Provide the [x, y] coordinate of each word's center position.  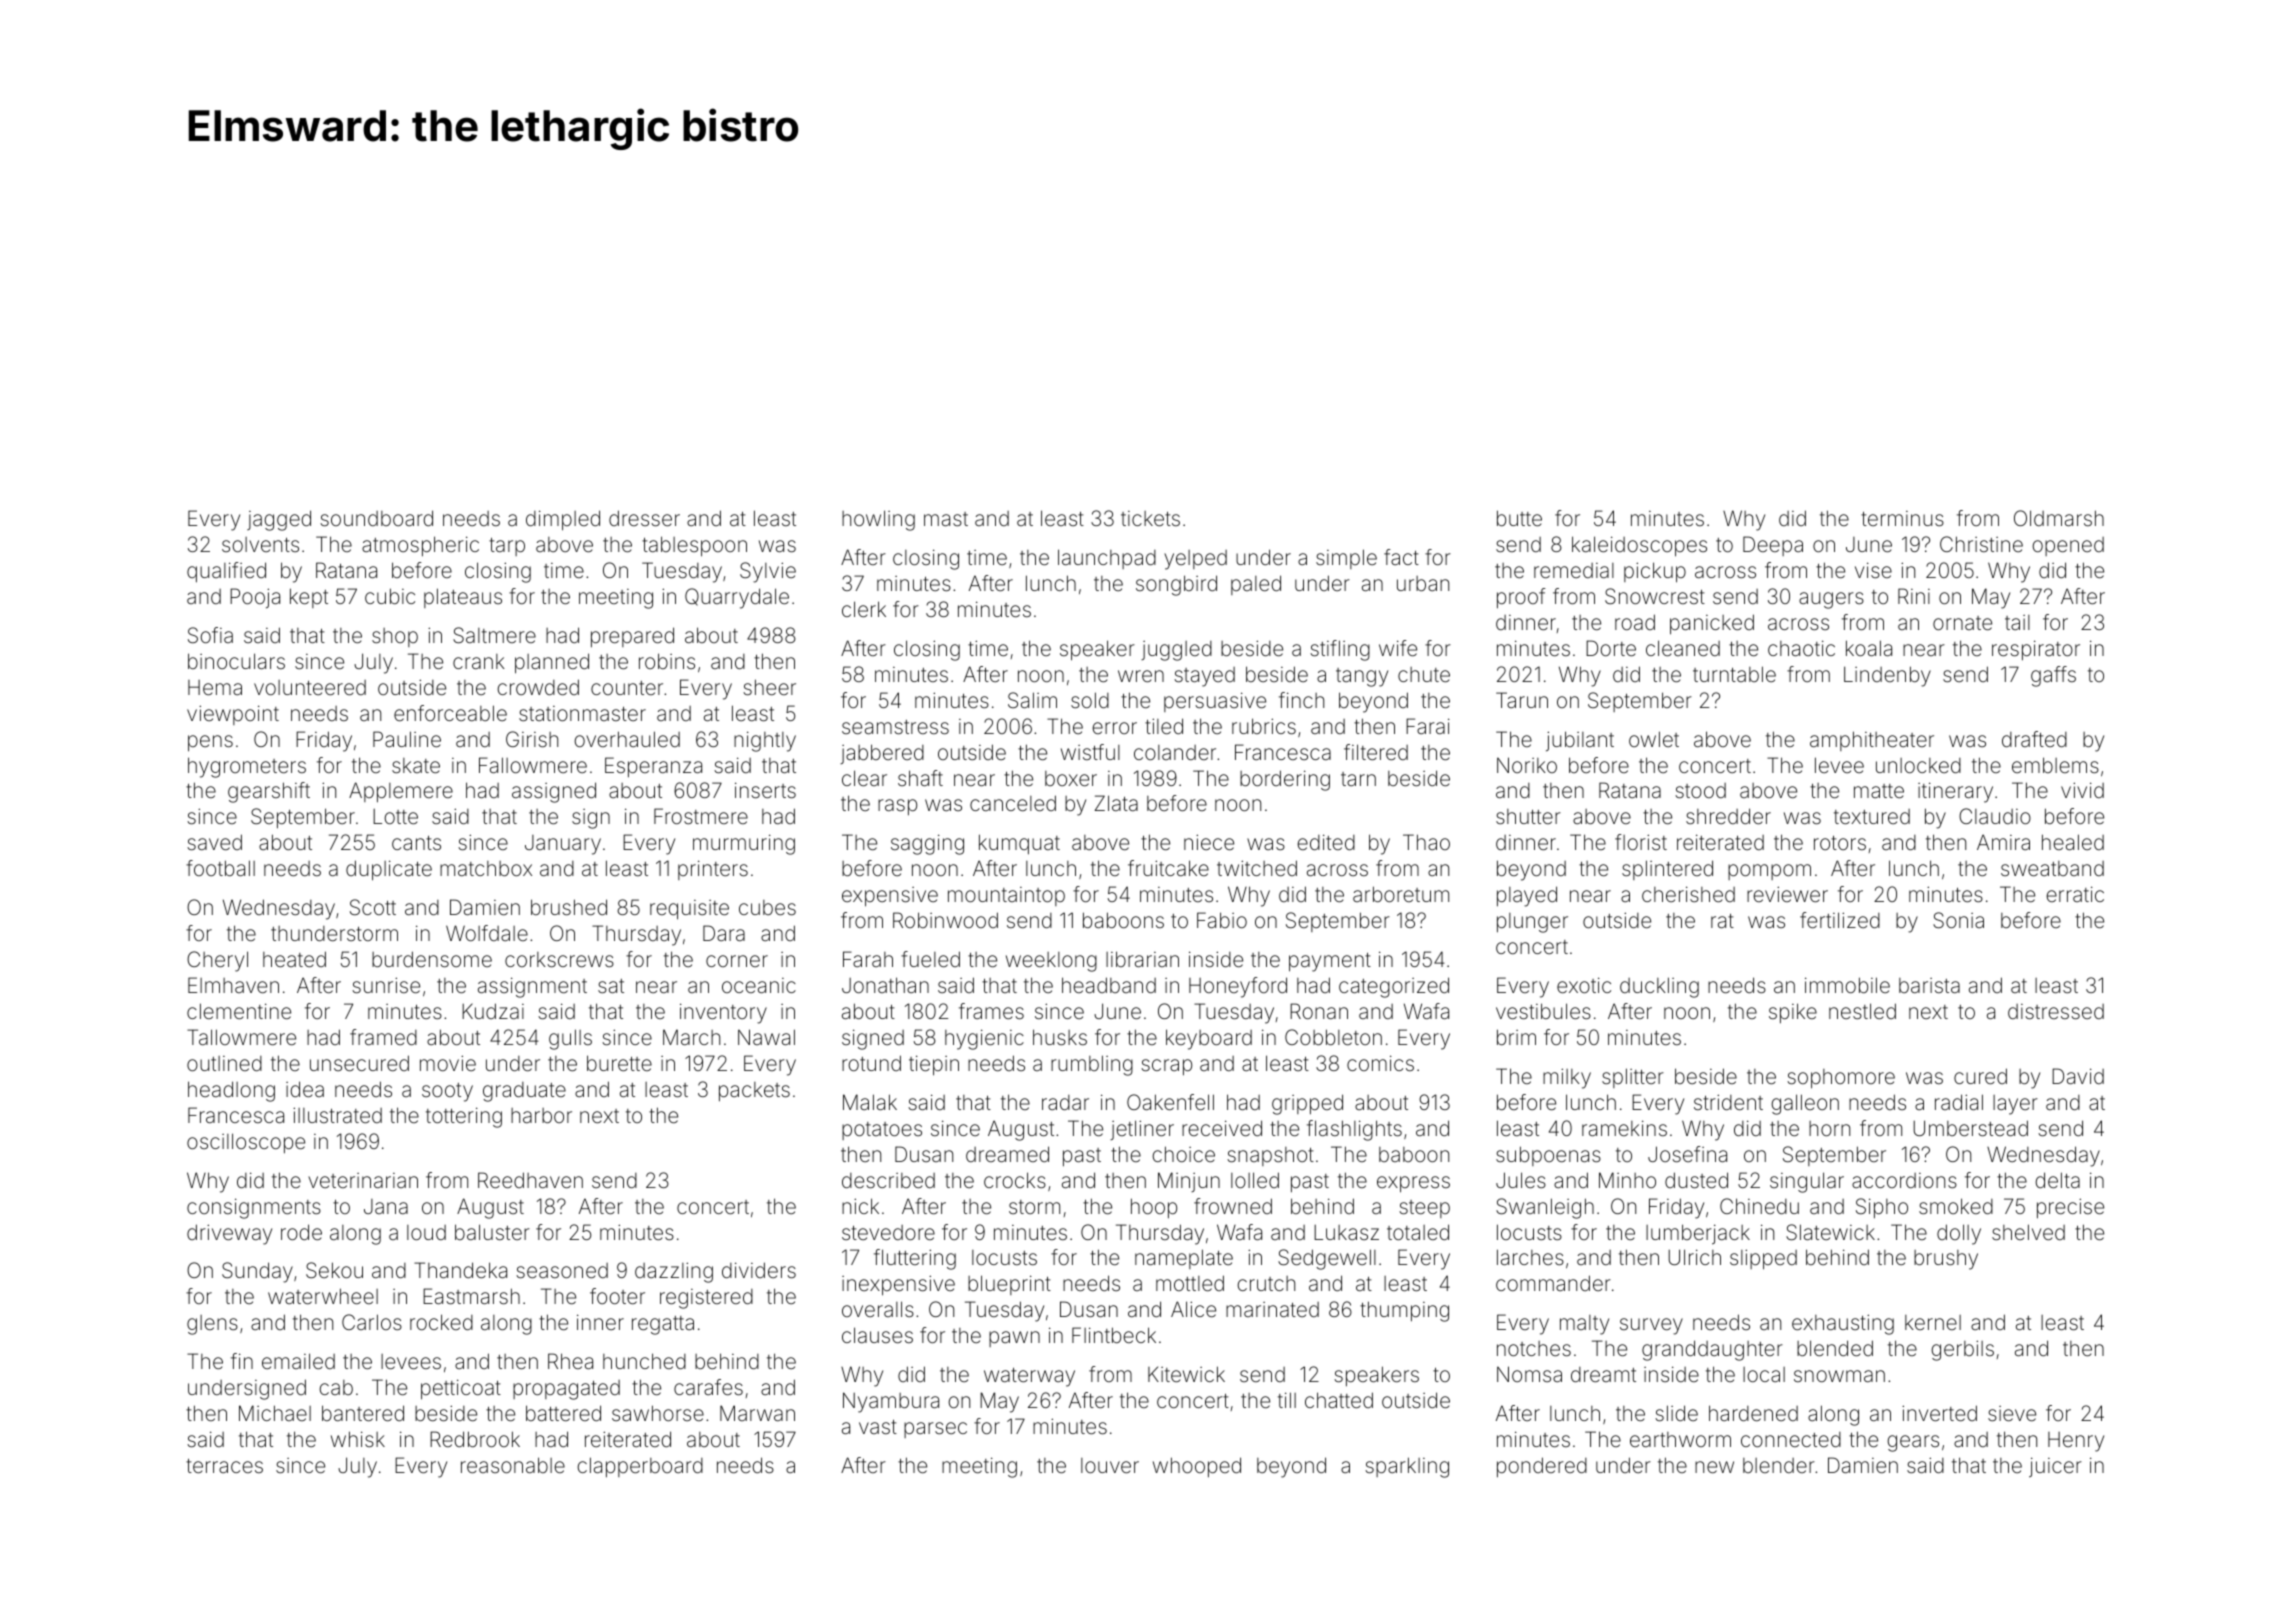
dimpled [563, 520]
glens [212, 1325]
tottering [464, 1117]
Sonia [1958, 920]
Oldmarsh [2059, 518]
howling [878, 520]
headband [1109, 985]
